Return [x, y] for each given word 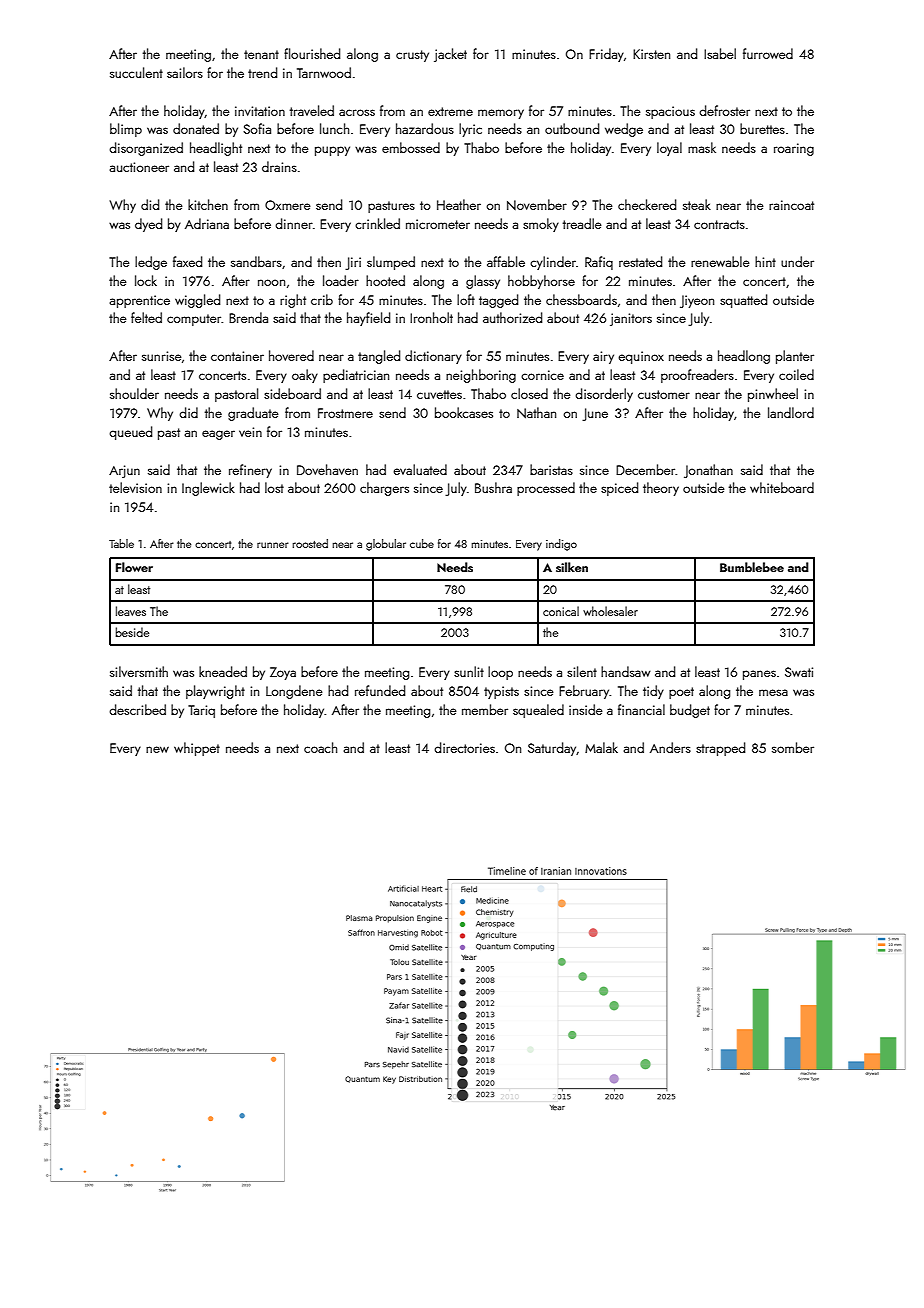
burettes [762, 128]
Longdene [294, 692]
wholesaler [610, 611]
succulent [136, 72]
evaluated [420, 469]
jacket [450, 55]
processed [546, 489]
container [237, 356]
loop [500, 673]
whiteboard [782, 487]
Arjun [124, 471]
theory [661, 489]
